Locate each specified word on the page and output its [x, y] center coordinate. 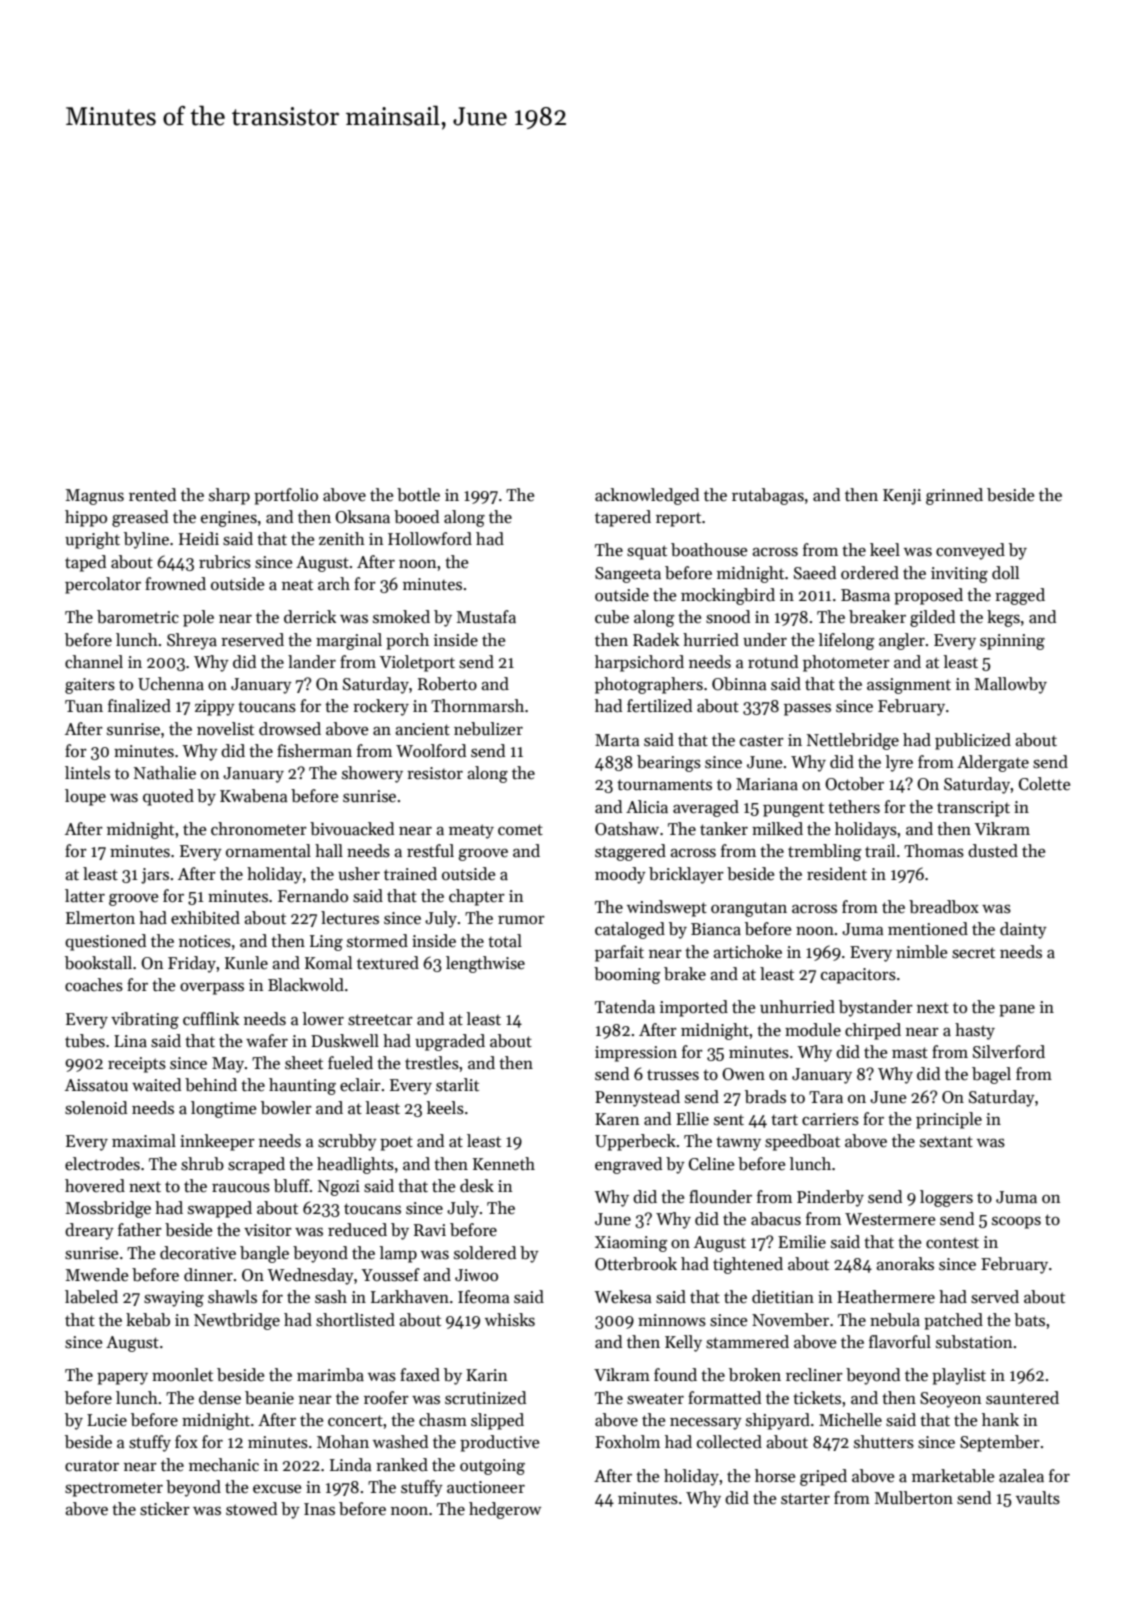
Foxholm [627, 1442]
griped [823, 1477]
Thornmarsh [477, 706]
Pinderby [830, 1198]
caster [762, 741]
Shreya [192, 641]
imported [694, 1008]
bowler [286, 1108]
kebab [148, 1320]
